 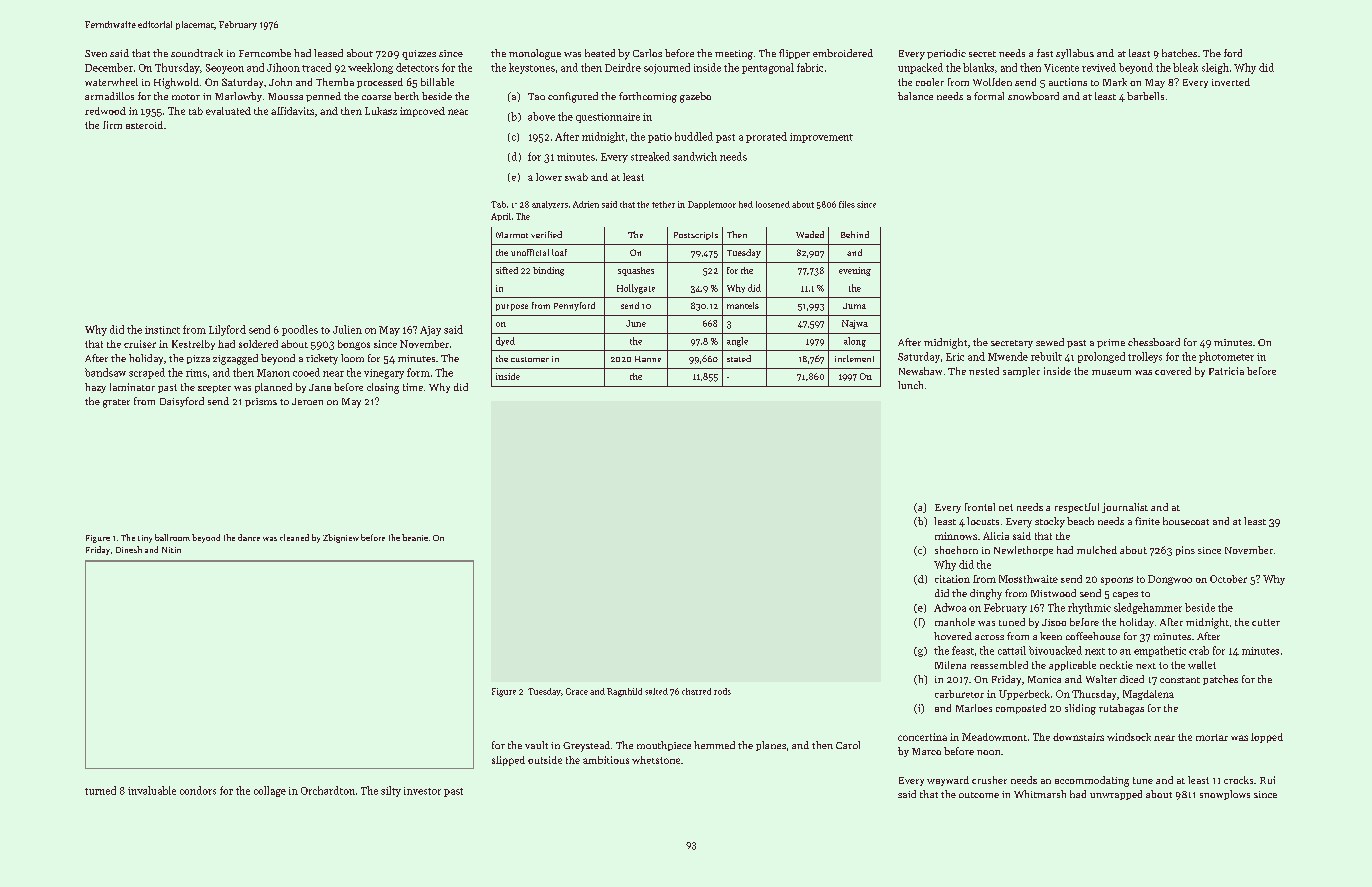 What do you see at coordinates (743, 305) in the document?
I see `mantels` at bounding box center [743, 305].
